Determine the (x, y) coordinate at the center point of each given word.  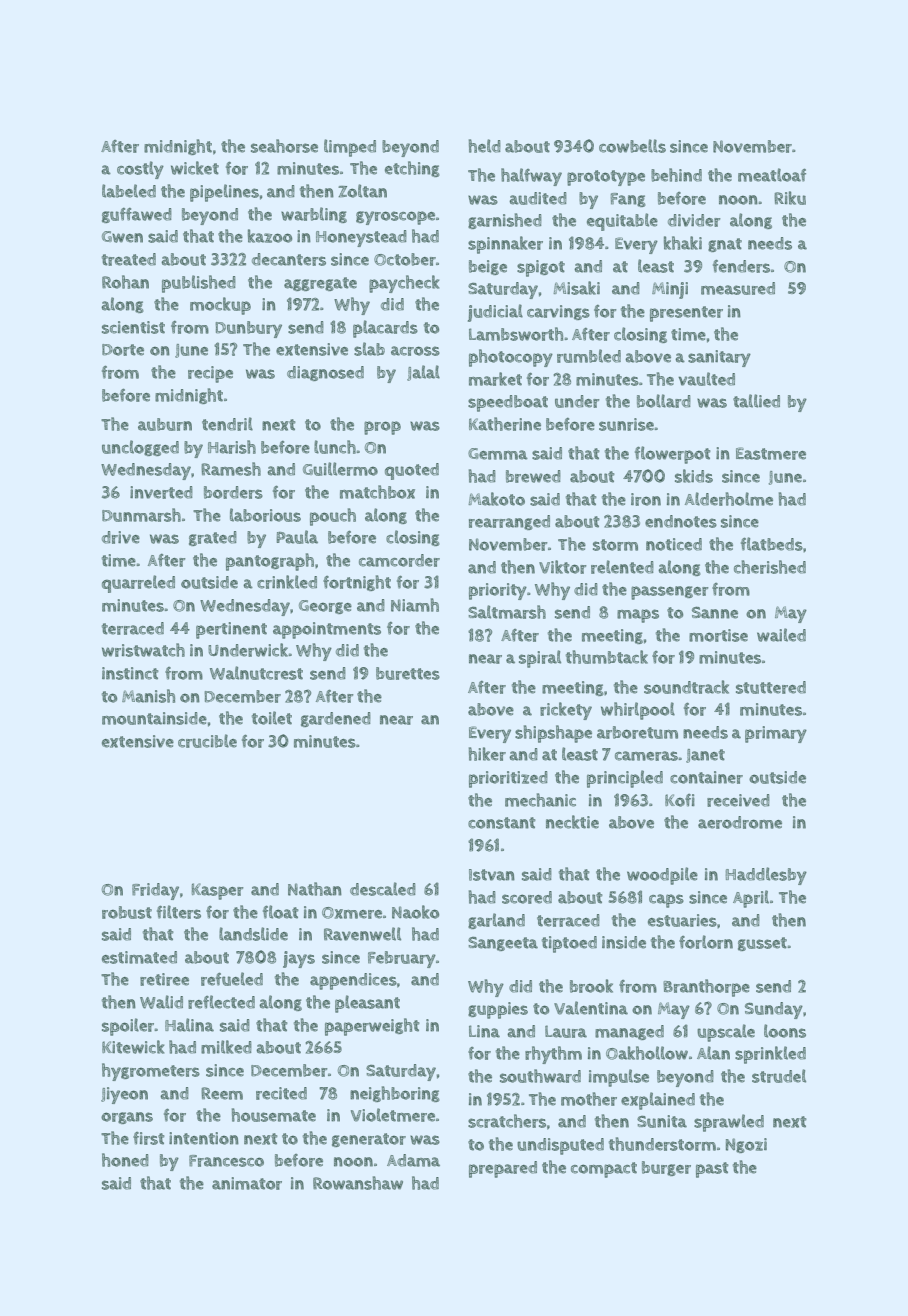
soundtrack (686, 687)
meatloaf (772, 175)
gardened (336, 719)
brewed (533, 476)
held (485, 146)
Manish (148, 696)
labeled (129, 191)
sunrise (626, 424)
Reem (222, 1093)
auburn (165, 424)
